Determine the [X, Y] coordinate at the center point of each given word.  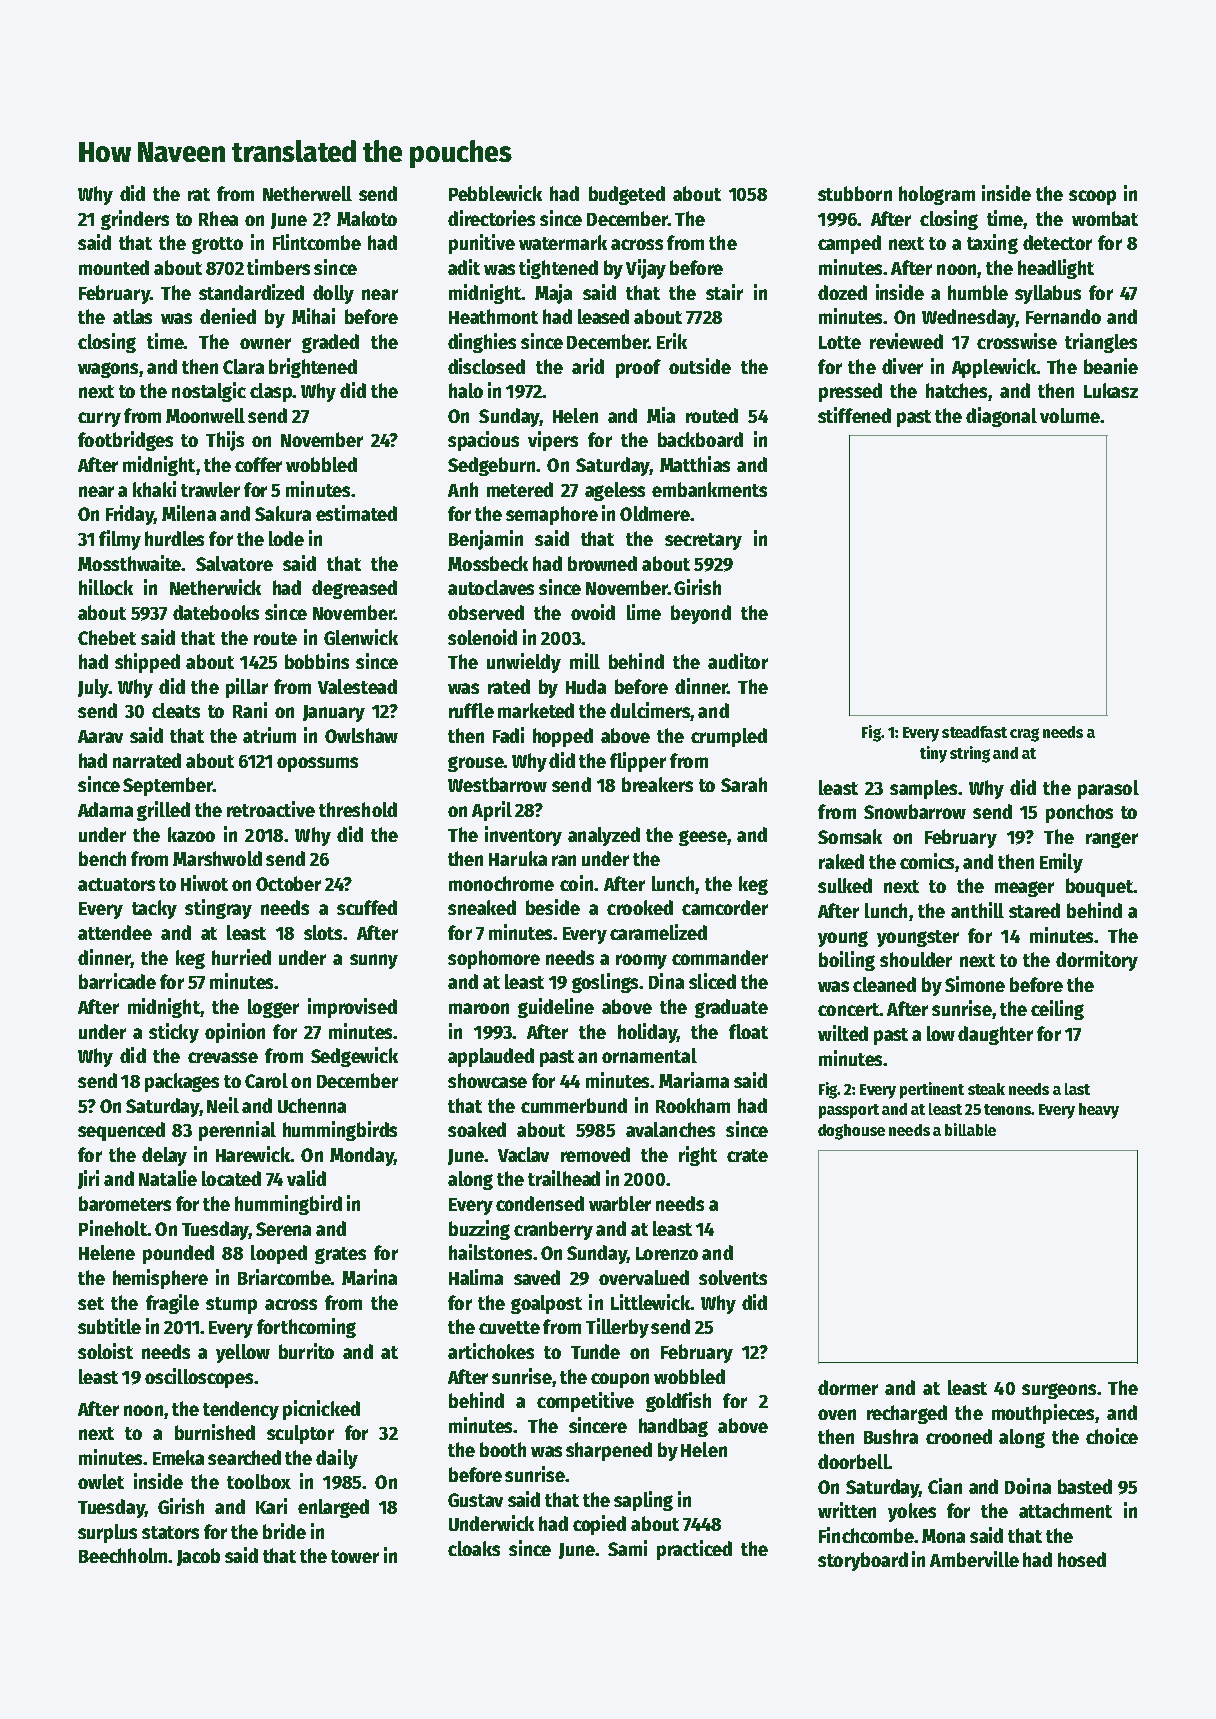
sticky [174, 1033]
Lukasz [1111, 390]
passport [849, 1111]
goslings [605, 983]
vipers [553, 441]
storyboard [863, 1561]
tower [355, 1556]
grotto [217, 245]
